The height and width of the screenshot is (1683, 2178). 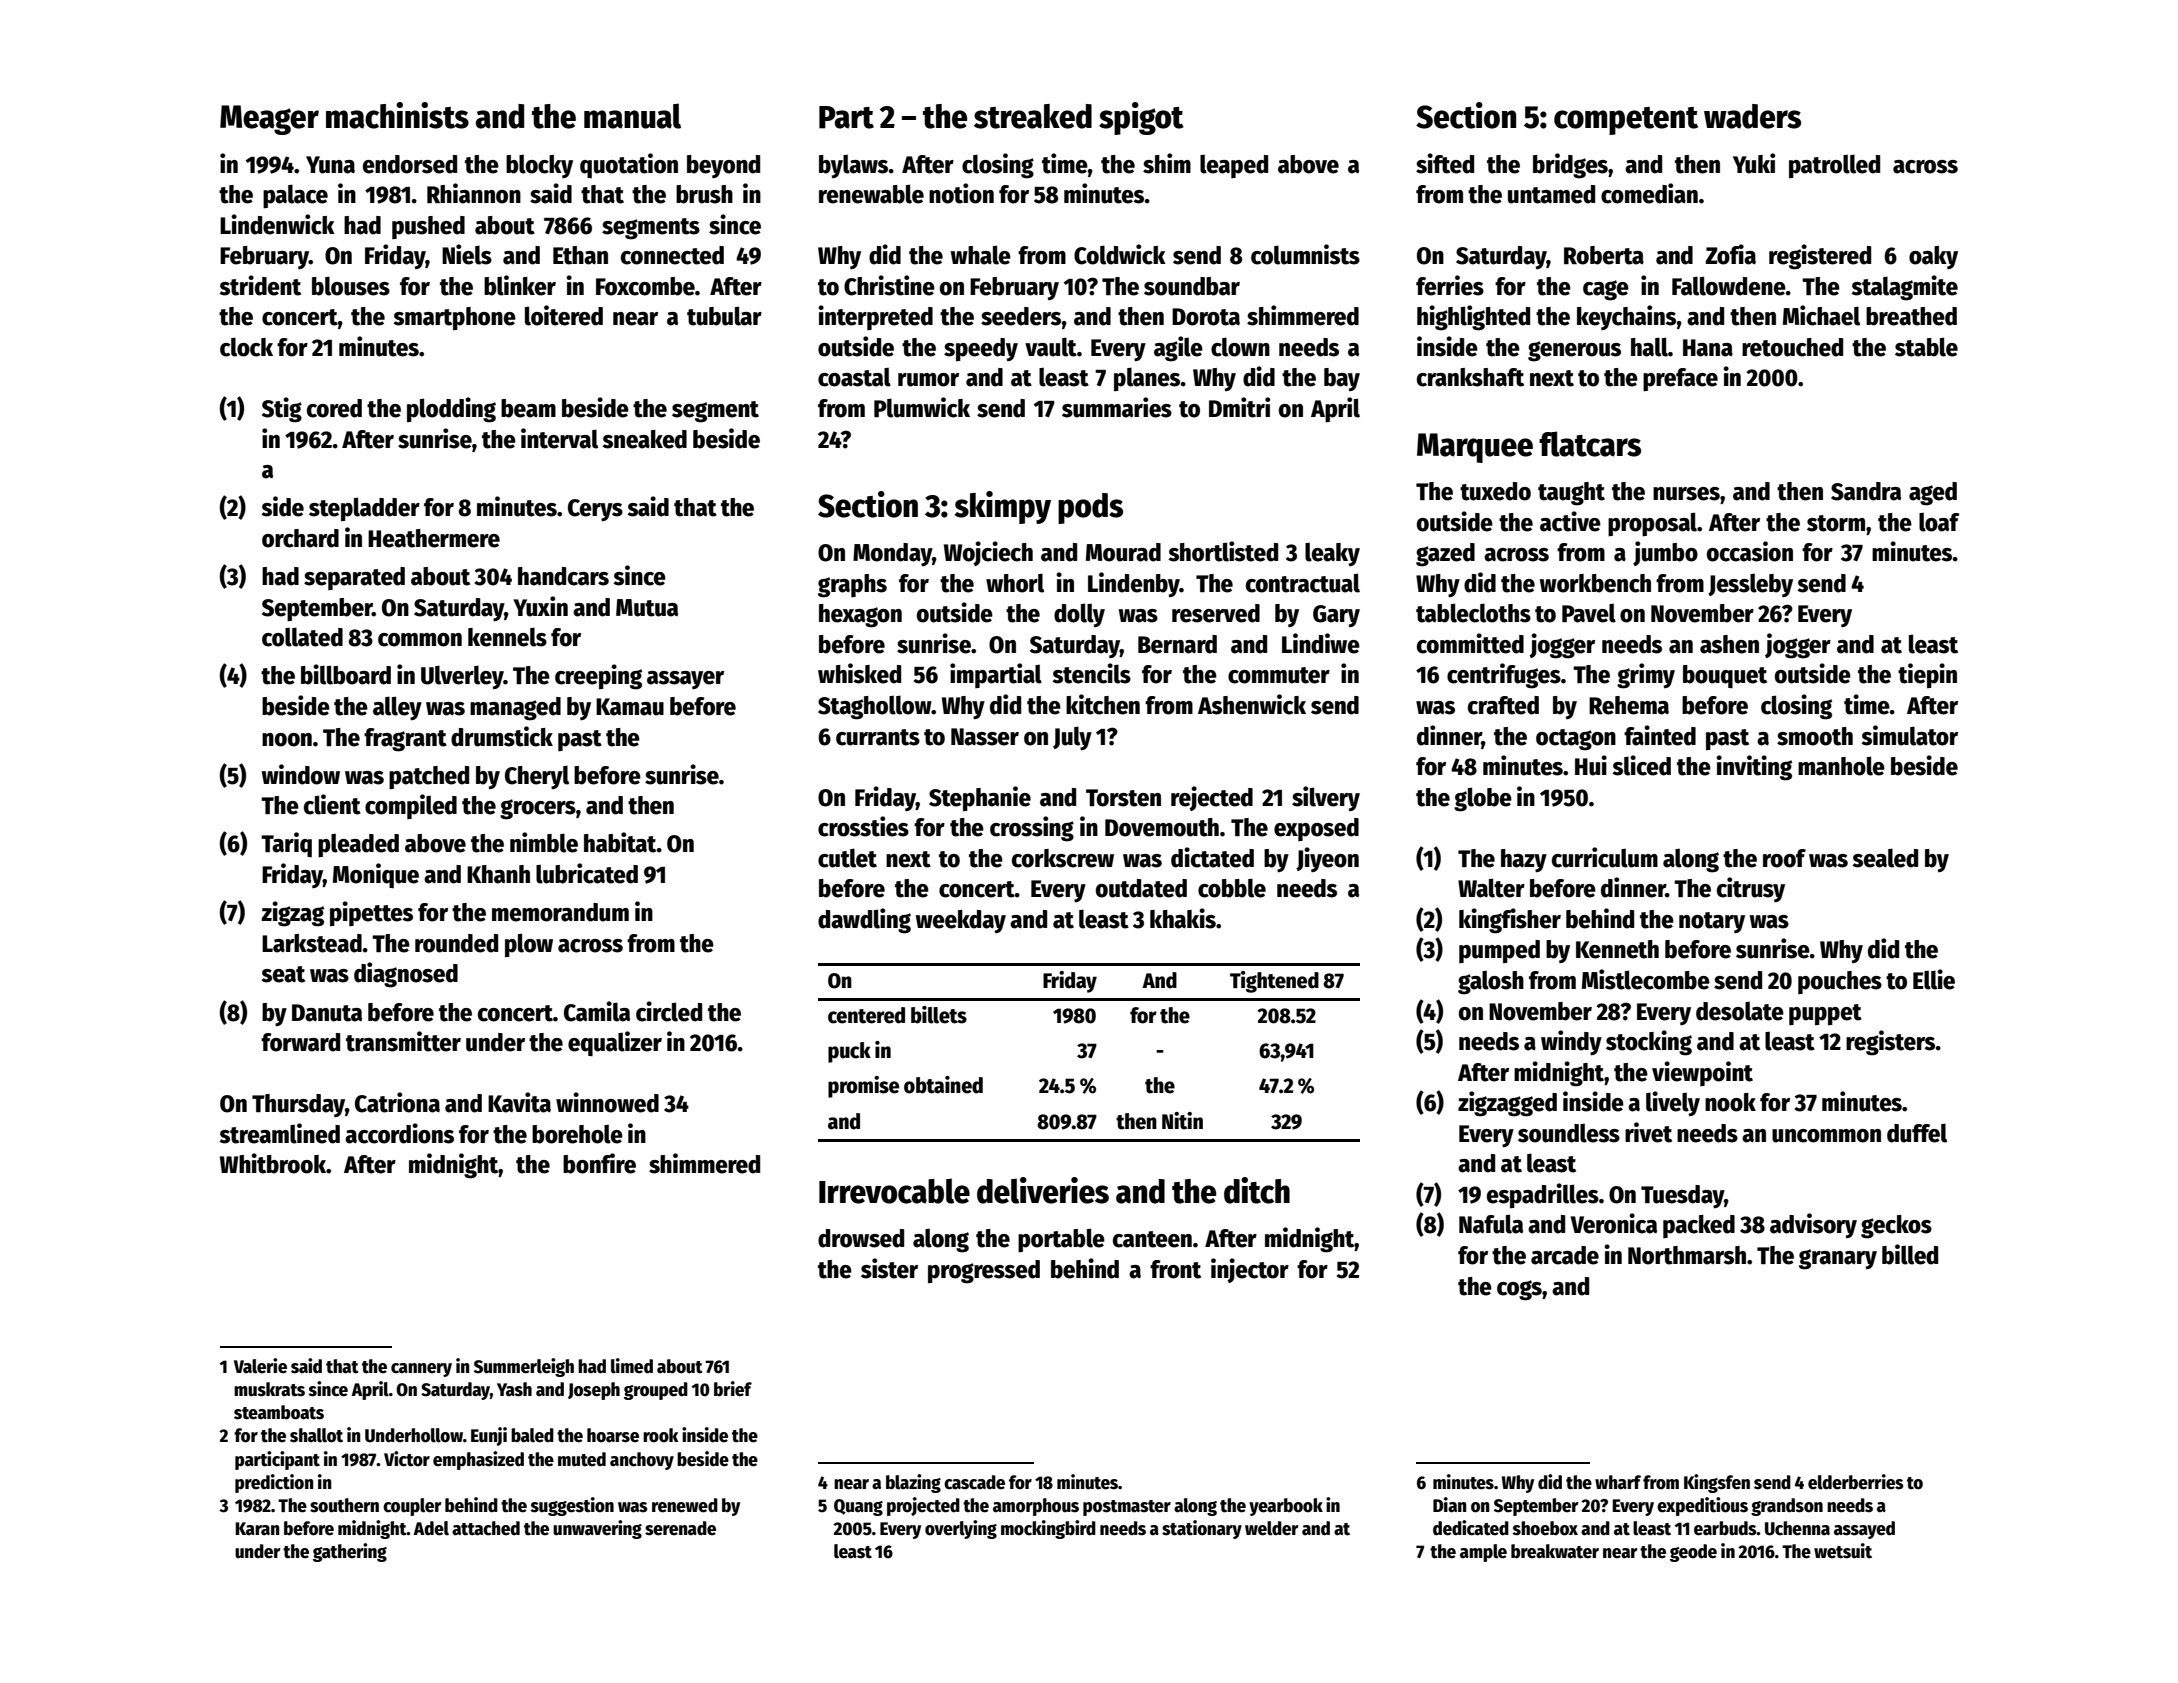 I want to click on pods, so click(x=1090, y=508).
